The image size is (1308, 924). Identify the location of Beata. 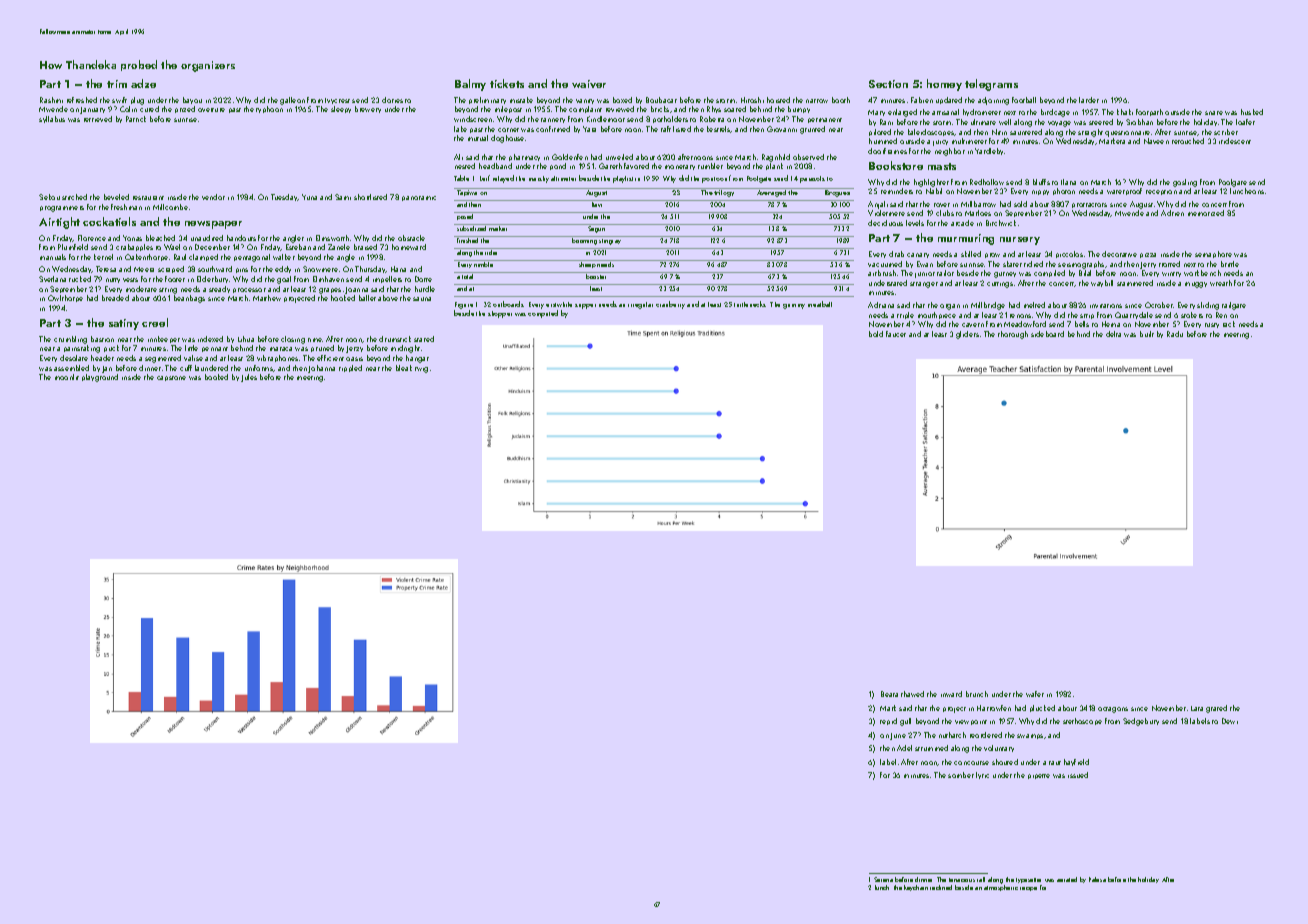
(889, 694).
